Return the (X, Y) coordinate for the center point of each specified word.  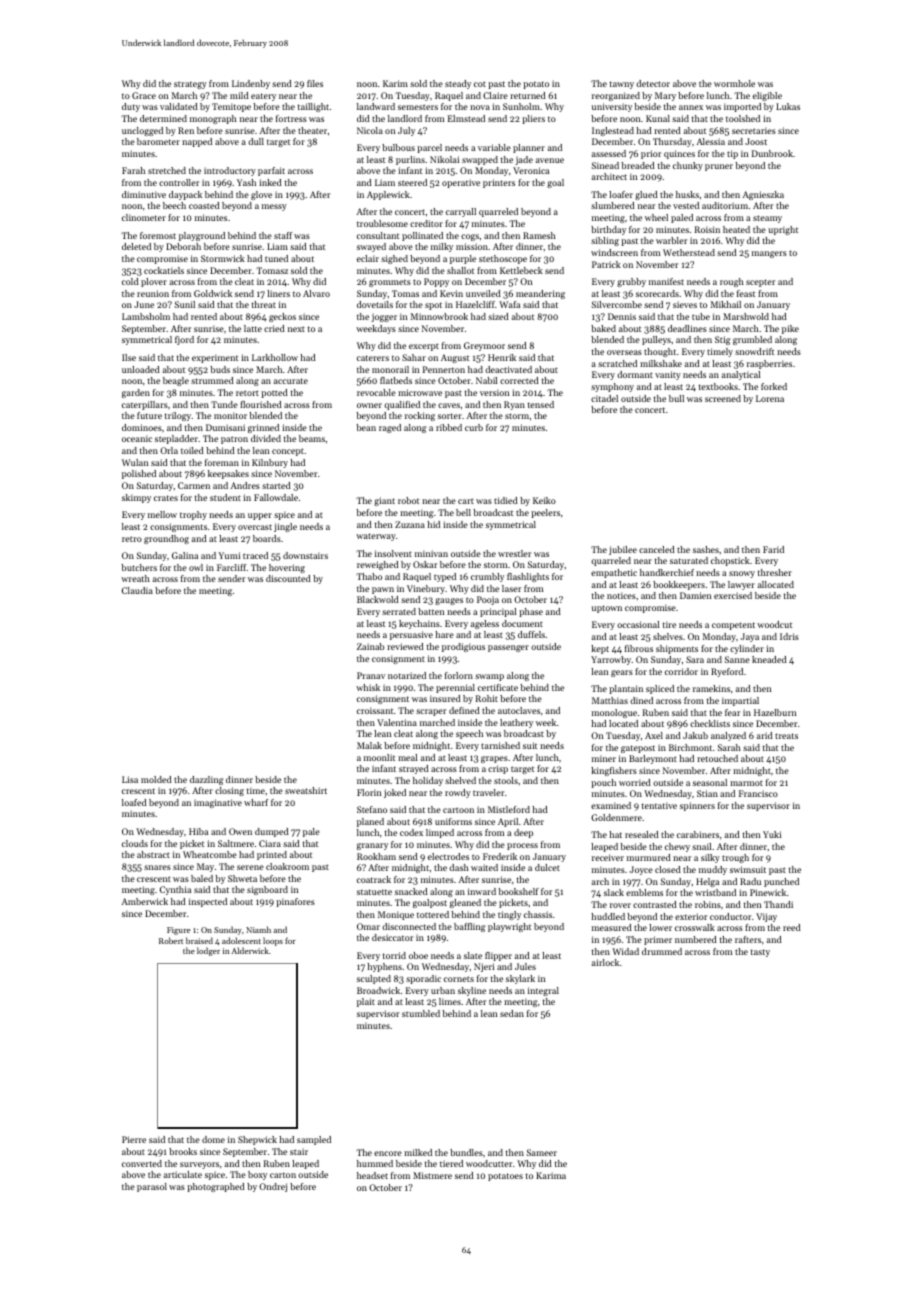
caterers (373, 358)
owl (196, 567)
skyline (472, 991)
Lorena (770, 398)
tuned (276, 258)
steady (458, 84)
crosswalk (695, 927)
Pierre (134, 1139)
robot (408, 500)
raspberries (769, 364)
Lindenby (251, 84)
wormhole (734, 83)
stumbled (421, 1013)
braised (199, 940)
